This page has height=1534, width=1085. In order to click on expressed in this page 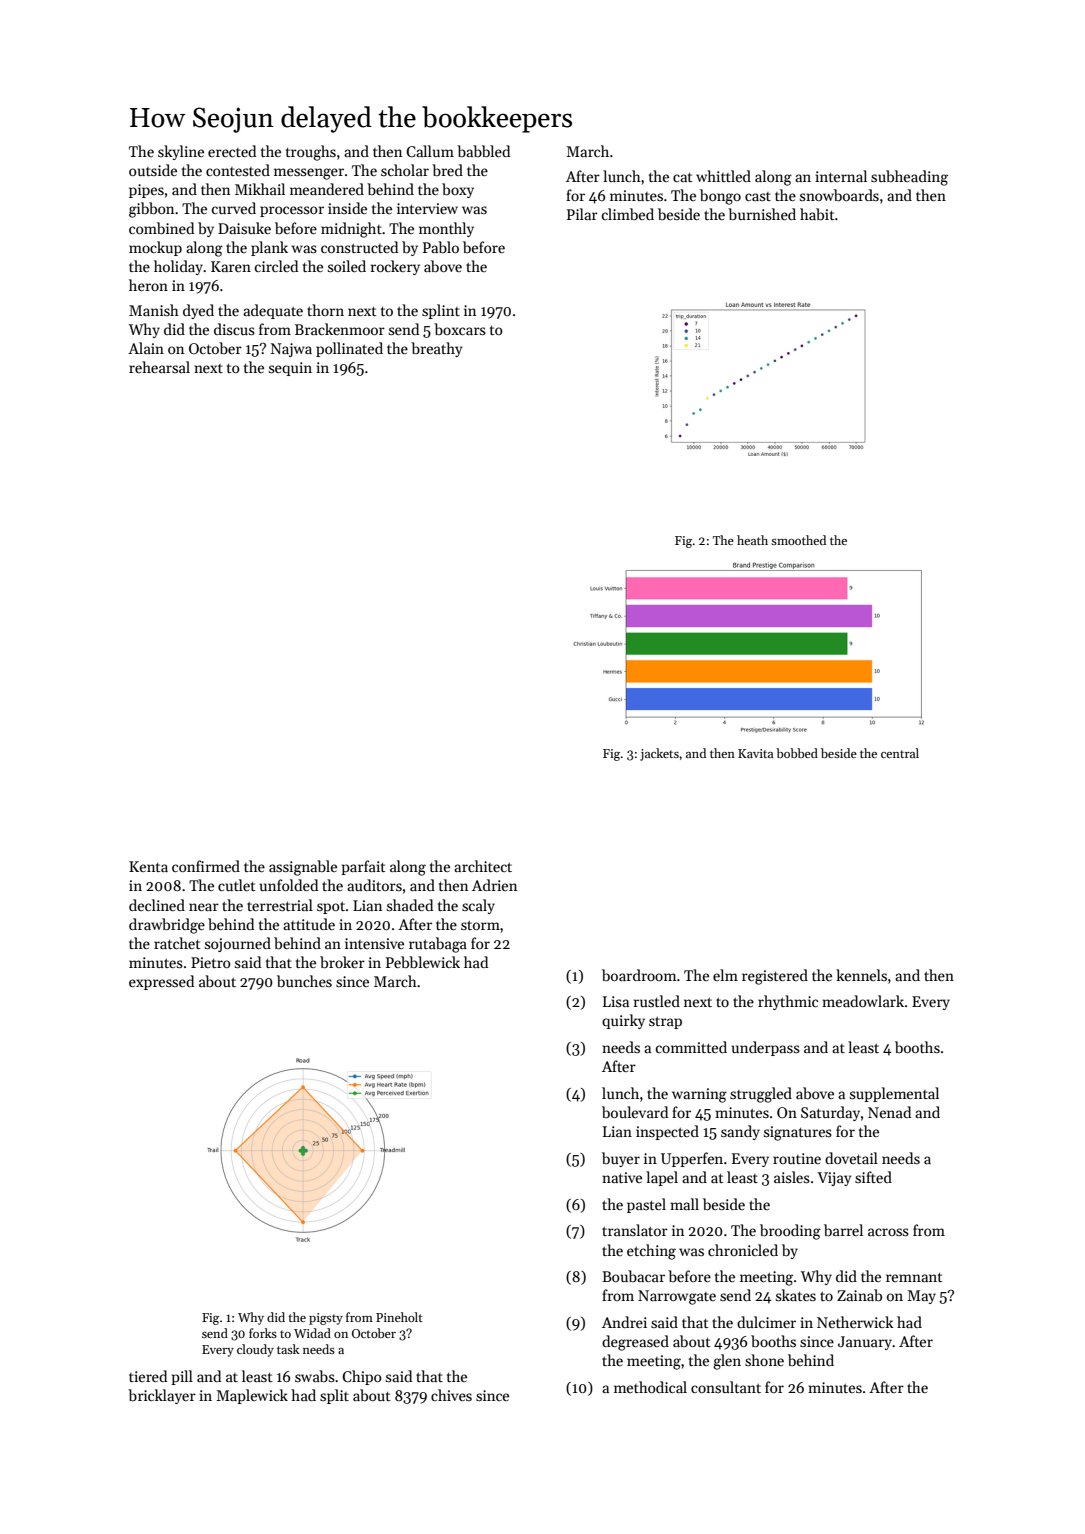, I will do `click(161, 982)`.
